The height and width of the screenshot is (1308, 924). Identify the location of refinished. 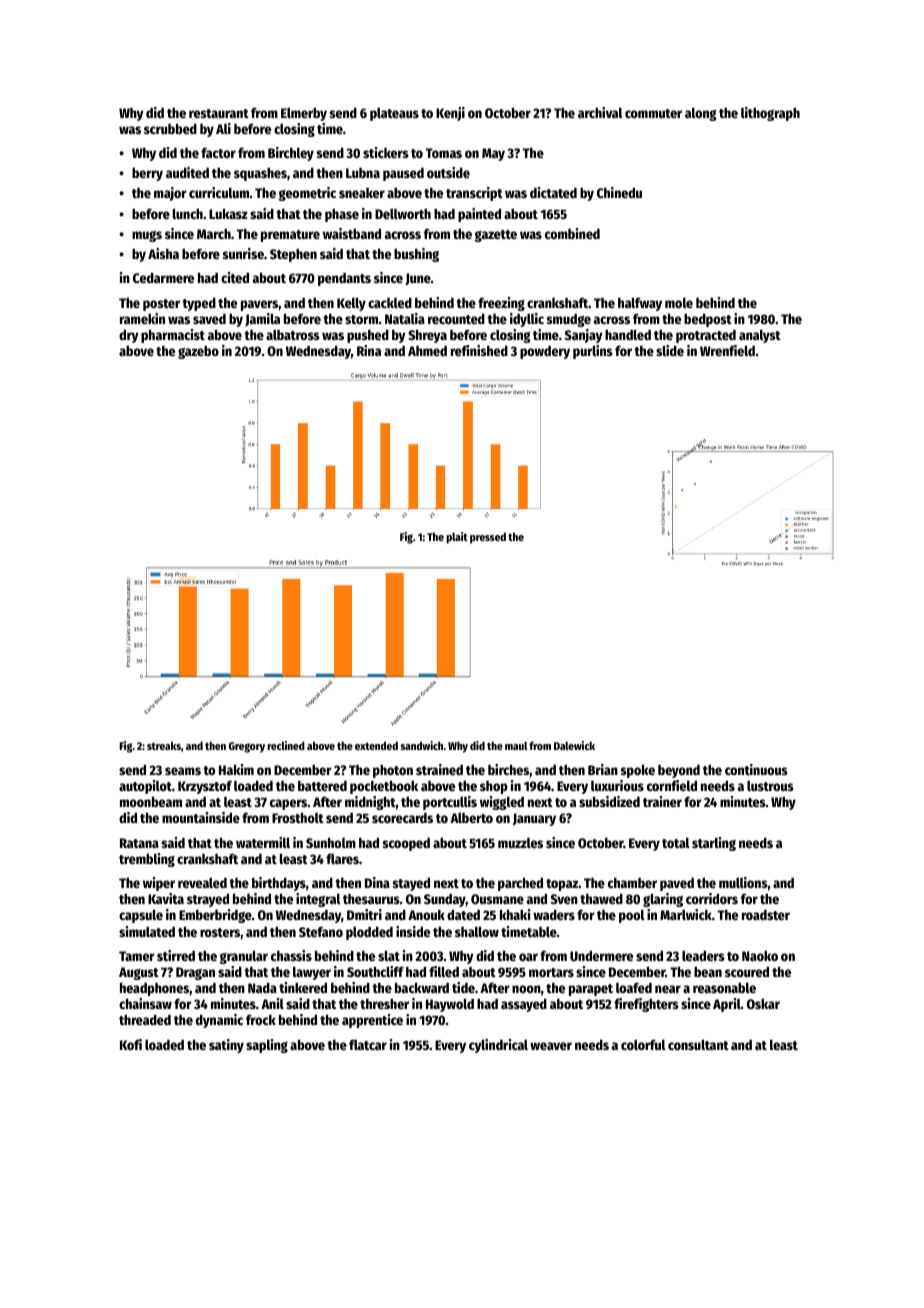
(479, 350).
